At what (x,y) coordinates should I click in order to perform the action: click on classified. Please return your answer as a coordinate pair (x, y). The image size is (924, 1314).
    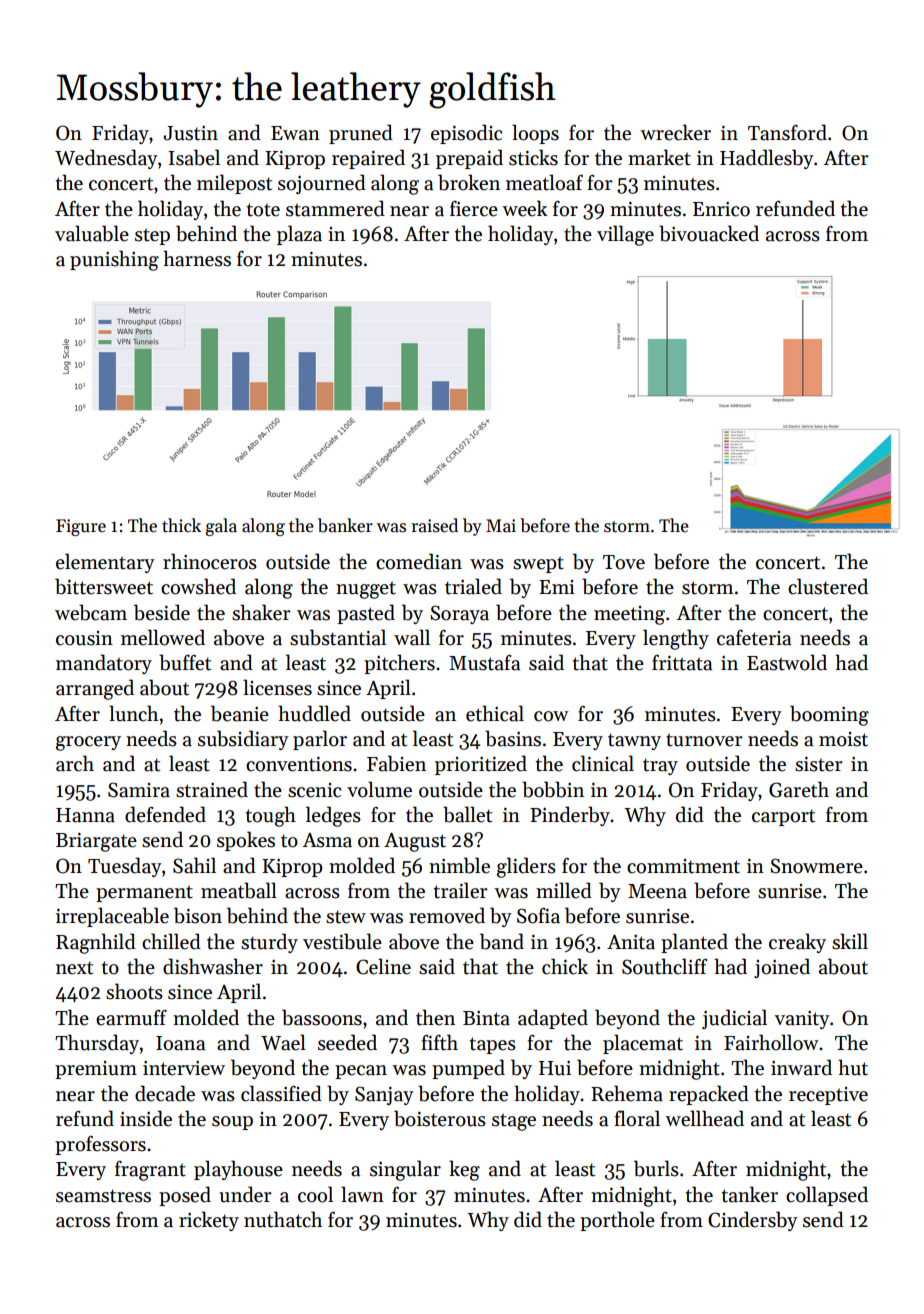
    Looking at the image, I should click on (281, 1093).
